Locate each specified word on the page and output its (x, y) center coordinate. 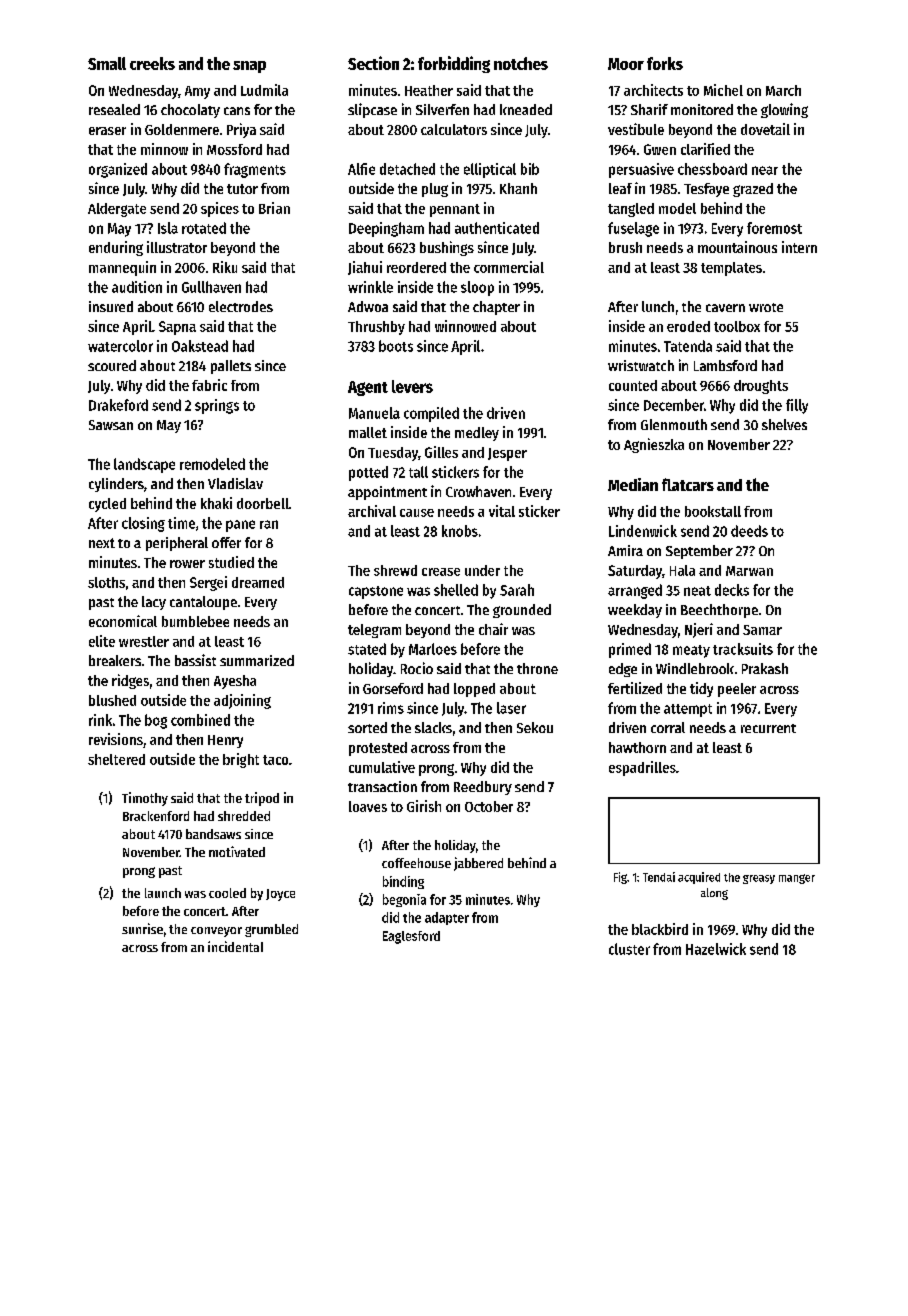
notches (521, 63)
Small (107, 63)
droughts (761, 387)
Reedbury (483, 788)
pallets (231, 367)
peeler (737, 690)
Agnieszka (654, 445)
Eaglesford (411, 937)
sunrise (142, 928)
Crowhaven (478, 491)
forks (665, 63)
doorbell (263, 503)
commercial (509, 267)
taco (275, 760)
